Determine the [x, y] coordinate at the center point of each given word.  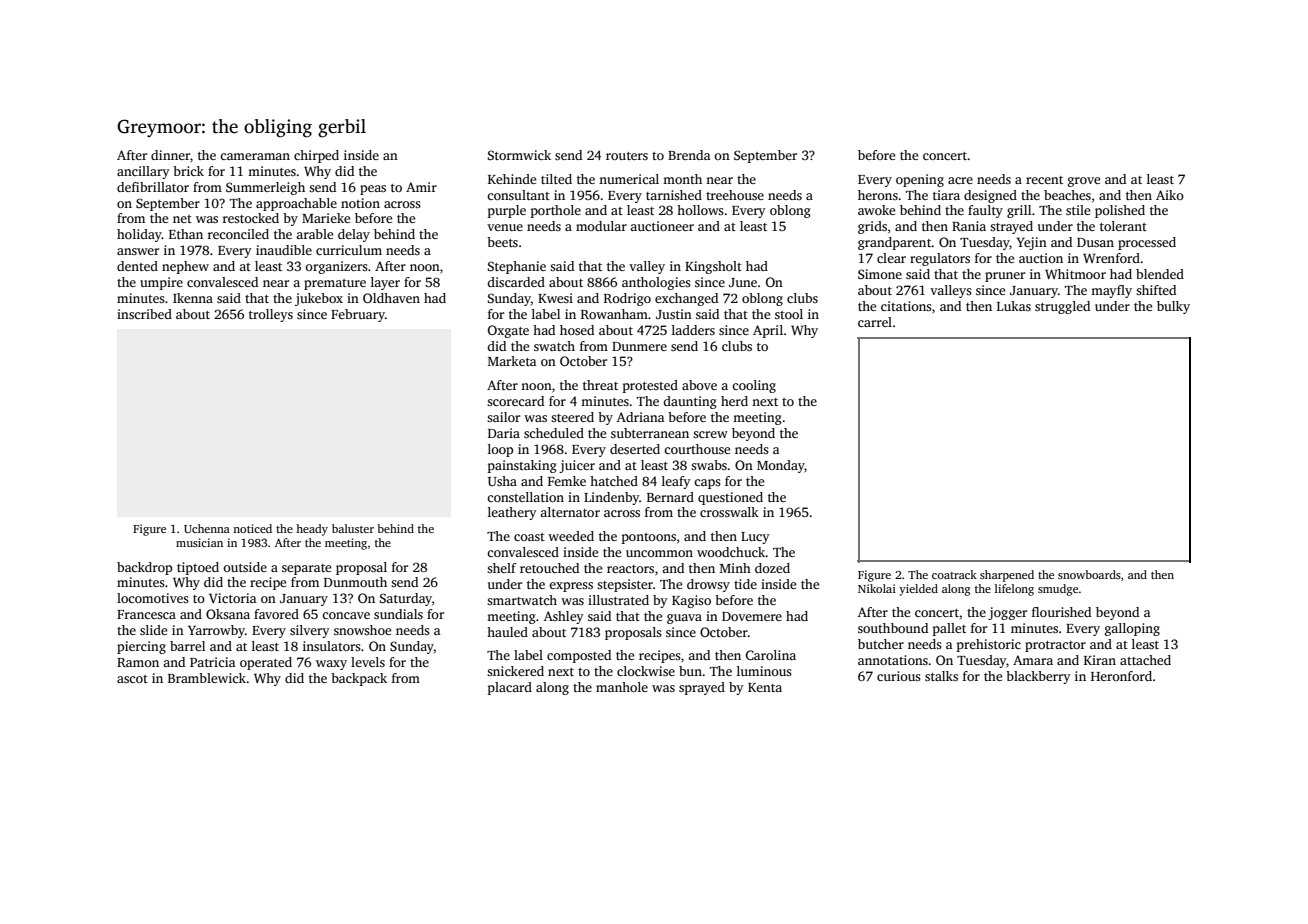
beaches [1067, 195]
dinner [170, 155]
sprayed [702, 688]
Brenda [689, 155]
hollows [700, 210]
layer [385, 283]
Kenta [765, 687]
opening [920, 180]
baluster [353, 528]
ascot [132, 679]
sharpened [1007, 576]
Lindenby [611, 498]
